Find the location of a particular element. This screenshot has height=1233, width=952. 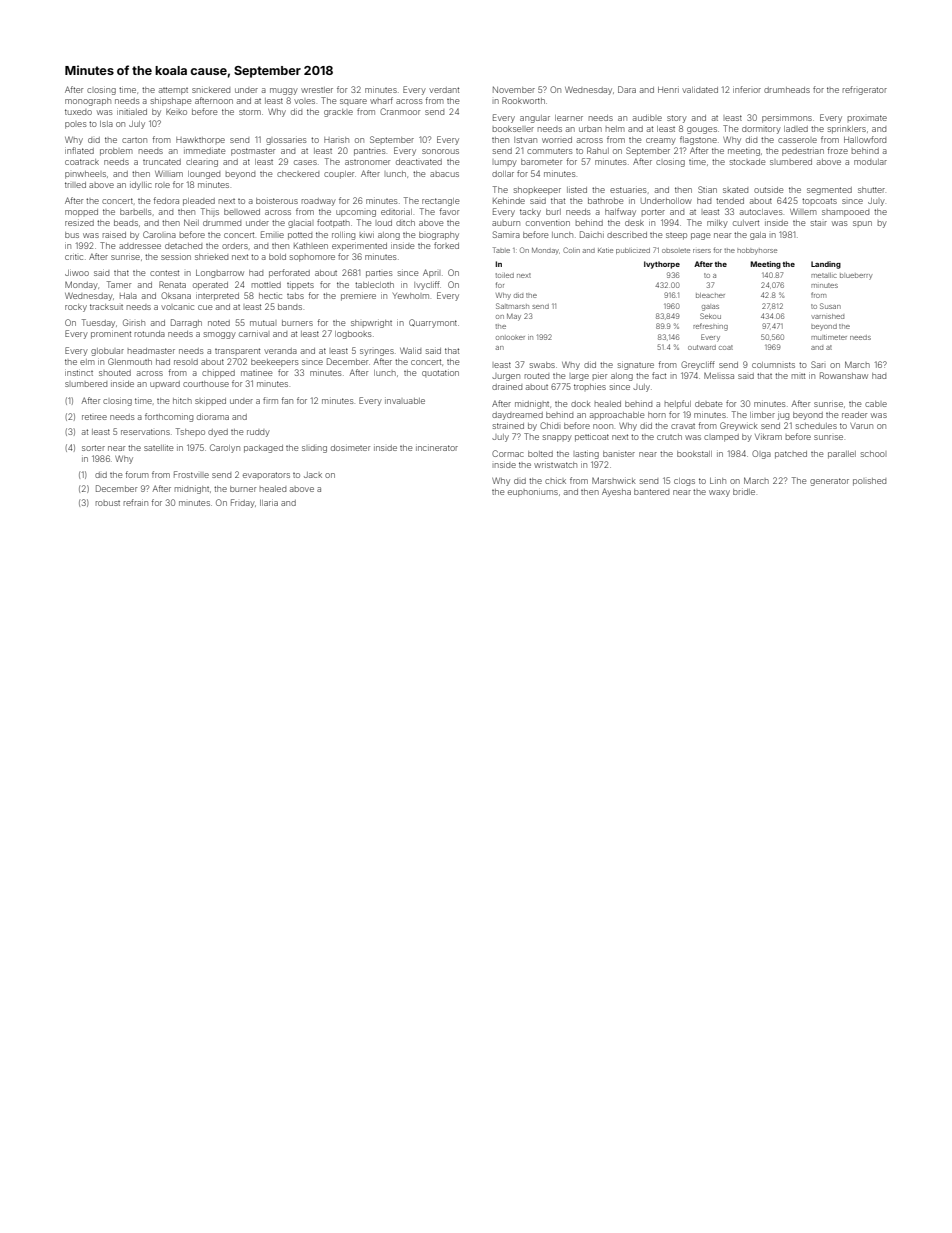

pier is located at coordinates (599, 376).
